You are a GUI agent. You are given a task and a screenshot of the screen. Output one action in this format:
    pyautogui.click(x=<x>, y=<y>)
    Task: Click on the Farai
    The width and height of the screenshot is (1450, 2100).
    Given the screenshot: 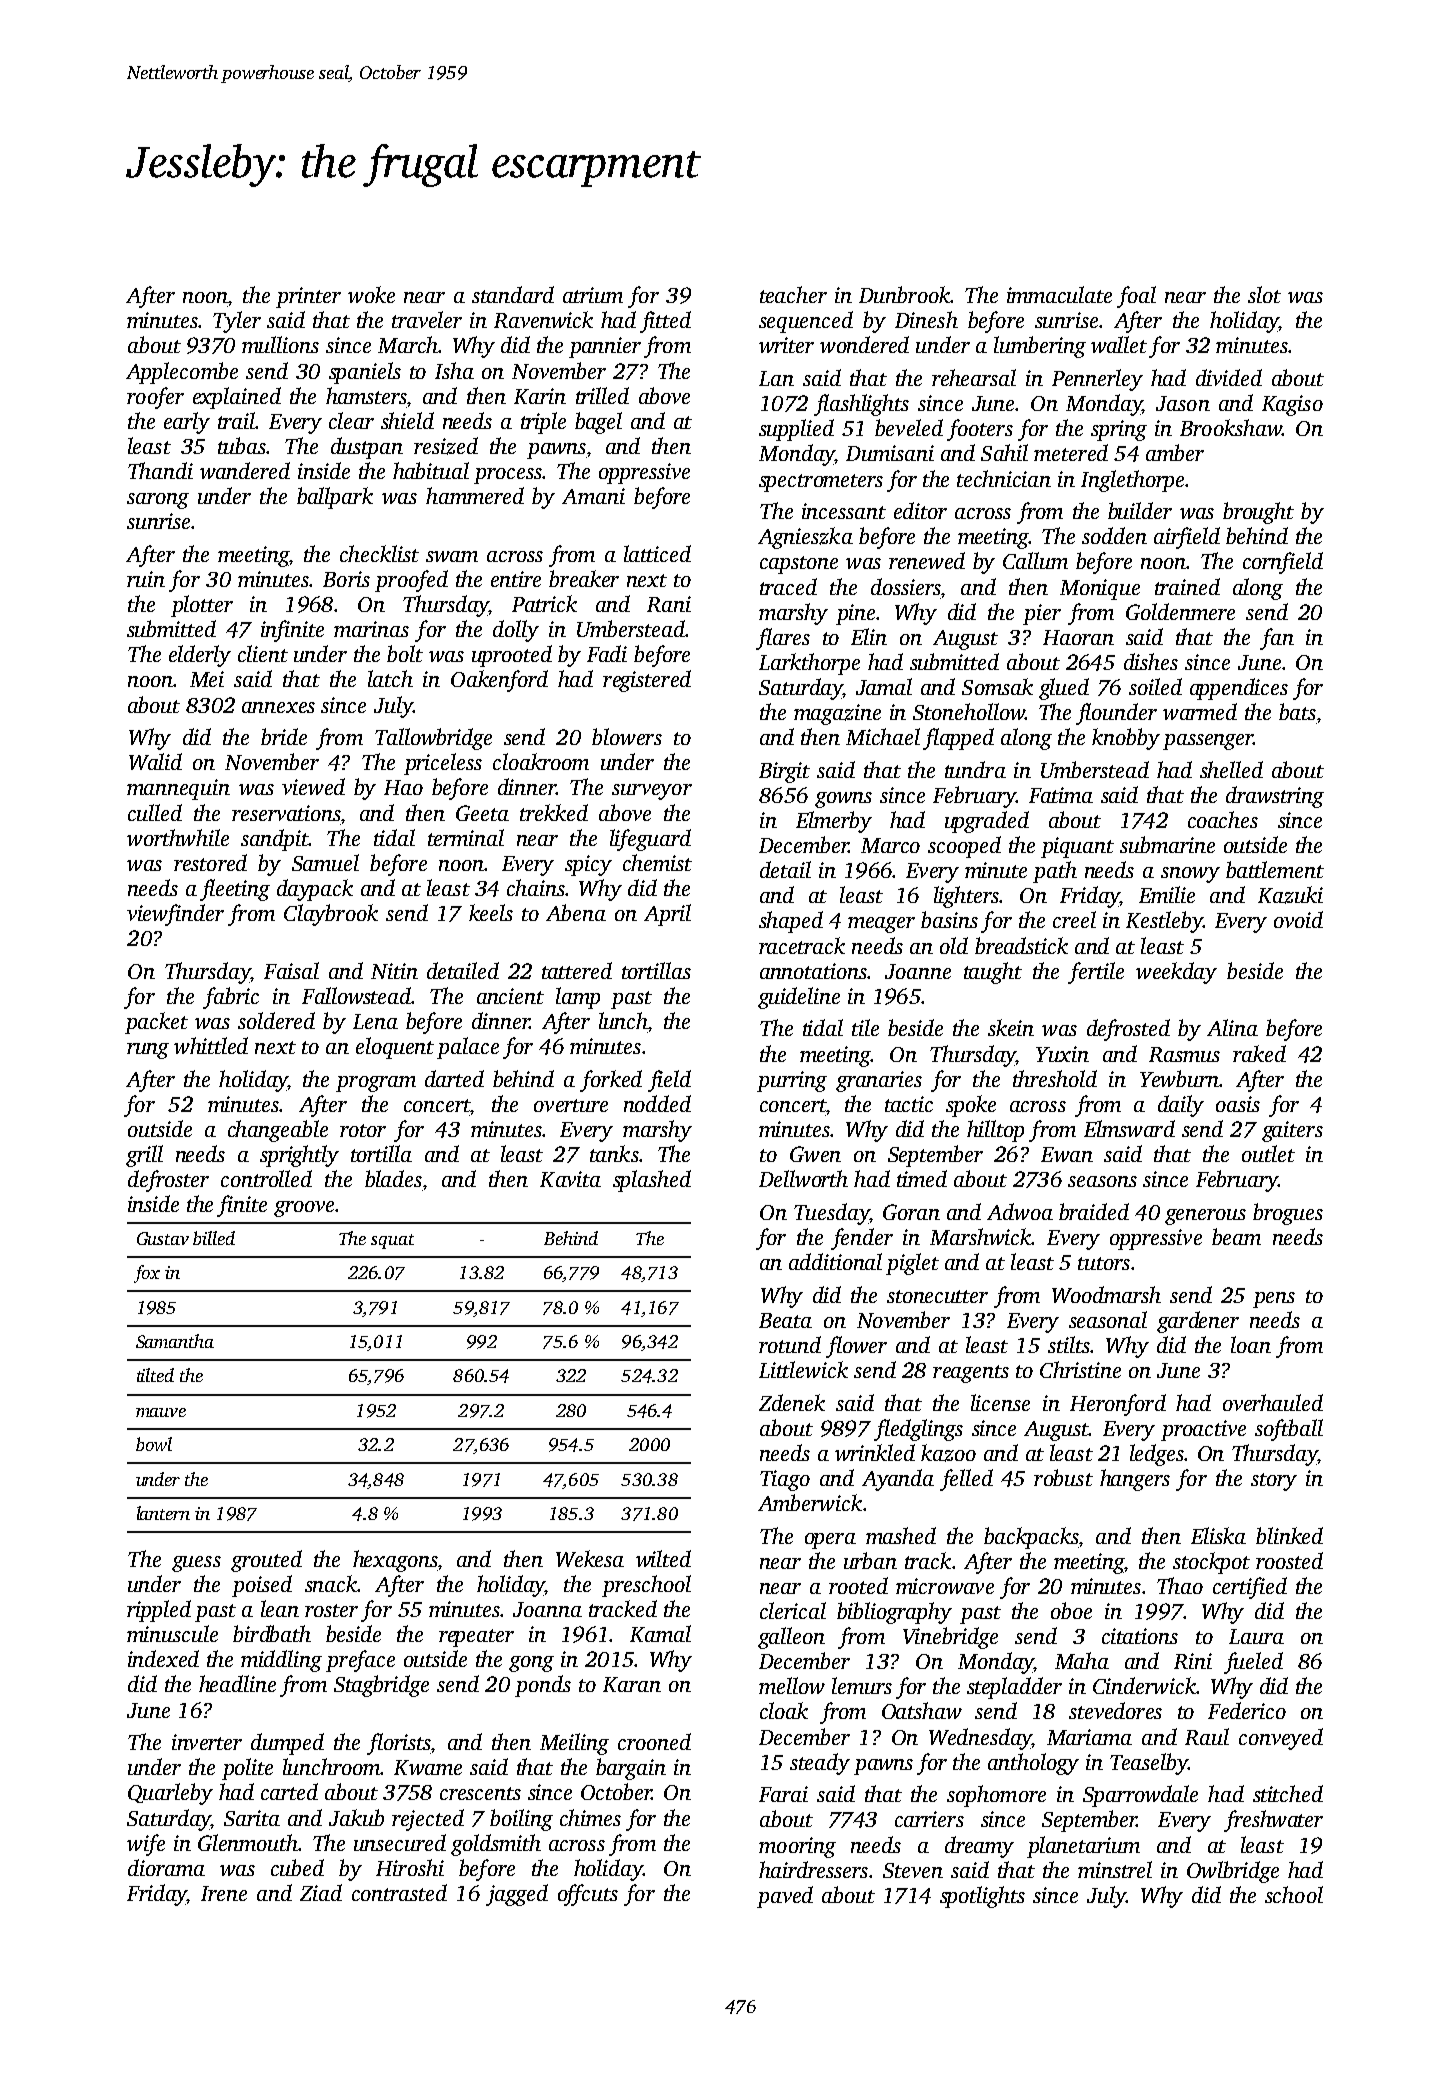 What is the action you would take?
    pyautogui.click(x=783, y=1794)
